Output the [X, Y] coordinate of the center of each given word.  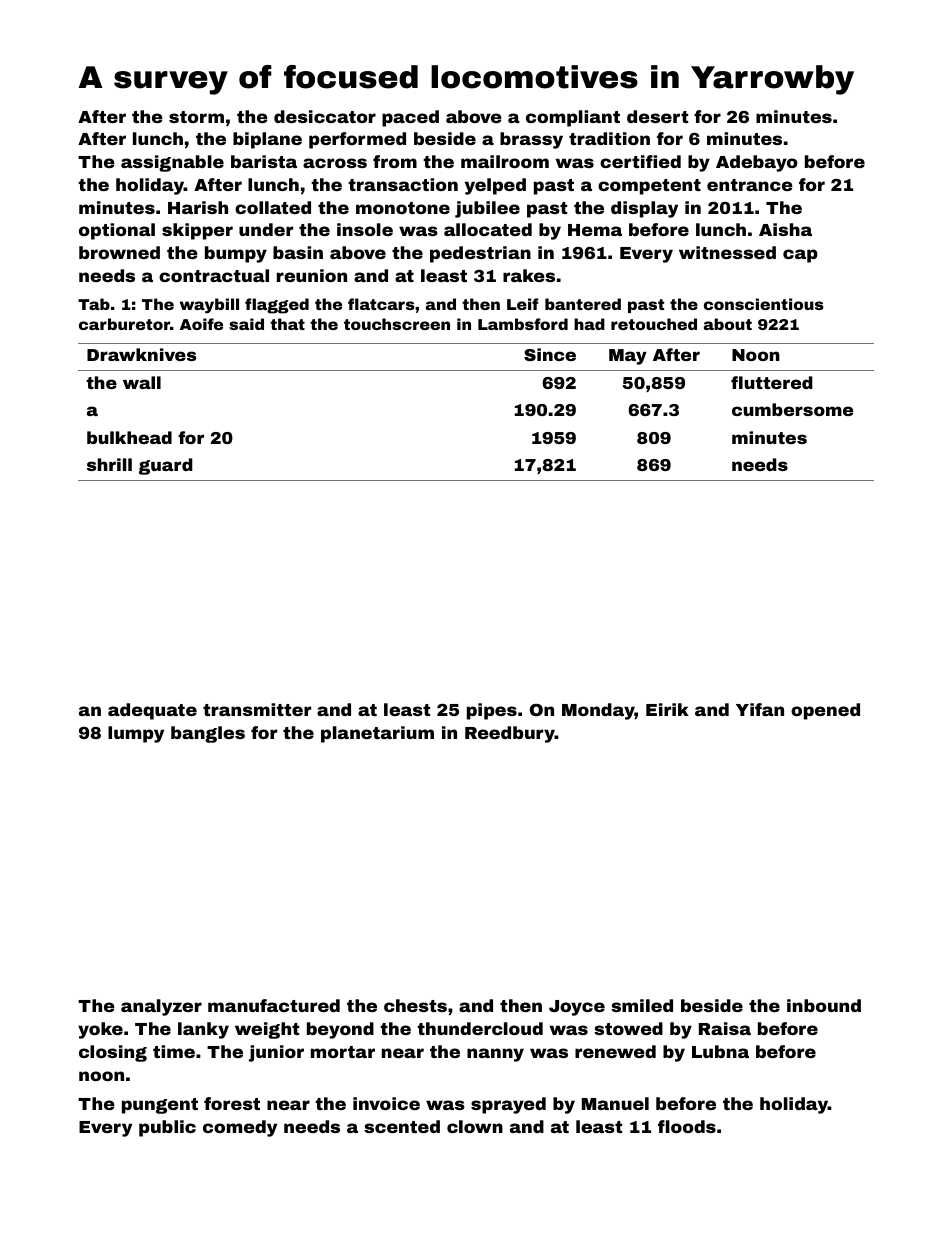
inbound [824, 1005]
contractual [214, 275]
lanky [203, 1030]
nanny [495, 1055]
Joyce [577, 1008]
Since [550, 354]
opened [825, 711]
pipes [492, 711]
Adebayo [757, 163]
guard [166, 466]
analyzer [161, 1007]
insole [365, 229]
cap [800, 256]
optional [117, 231]
